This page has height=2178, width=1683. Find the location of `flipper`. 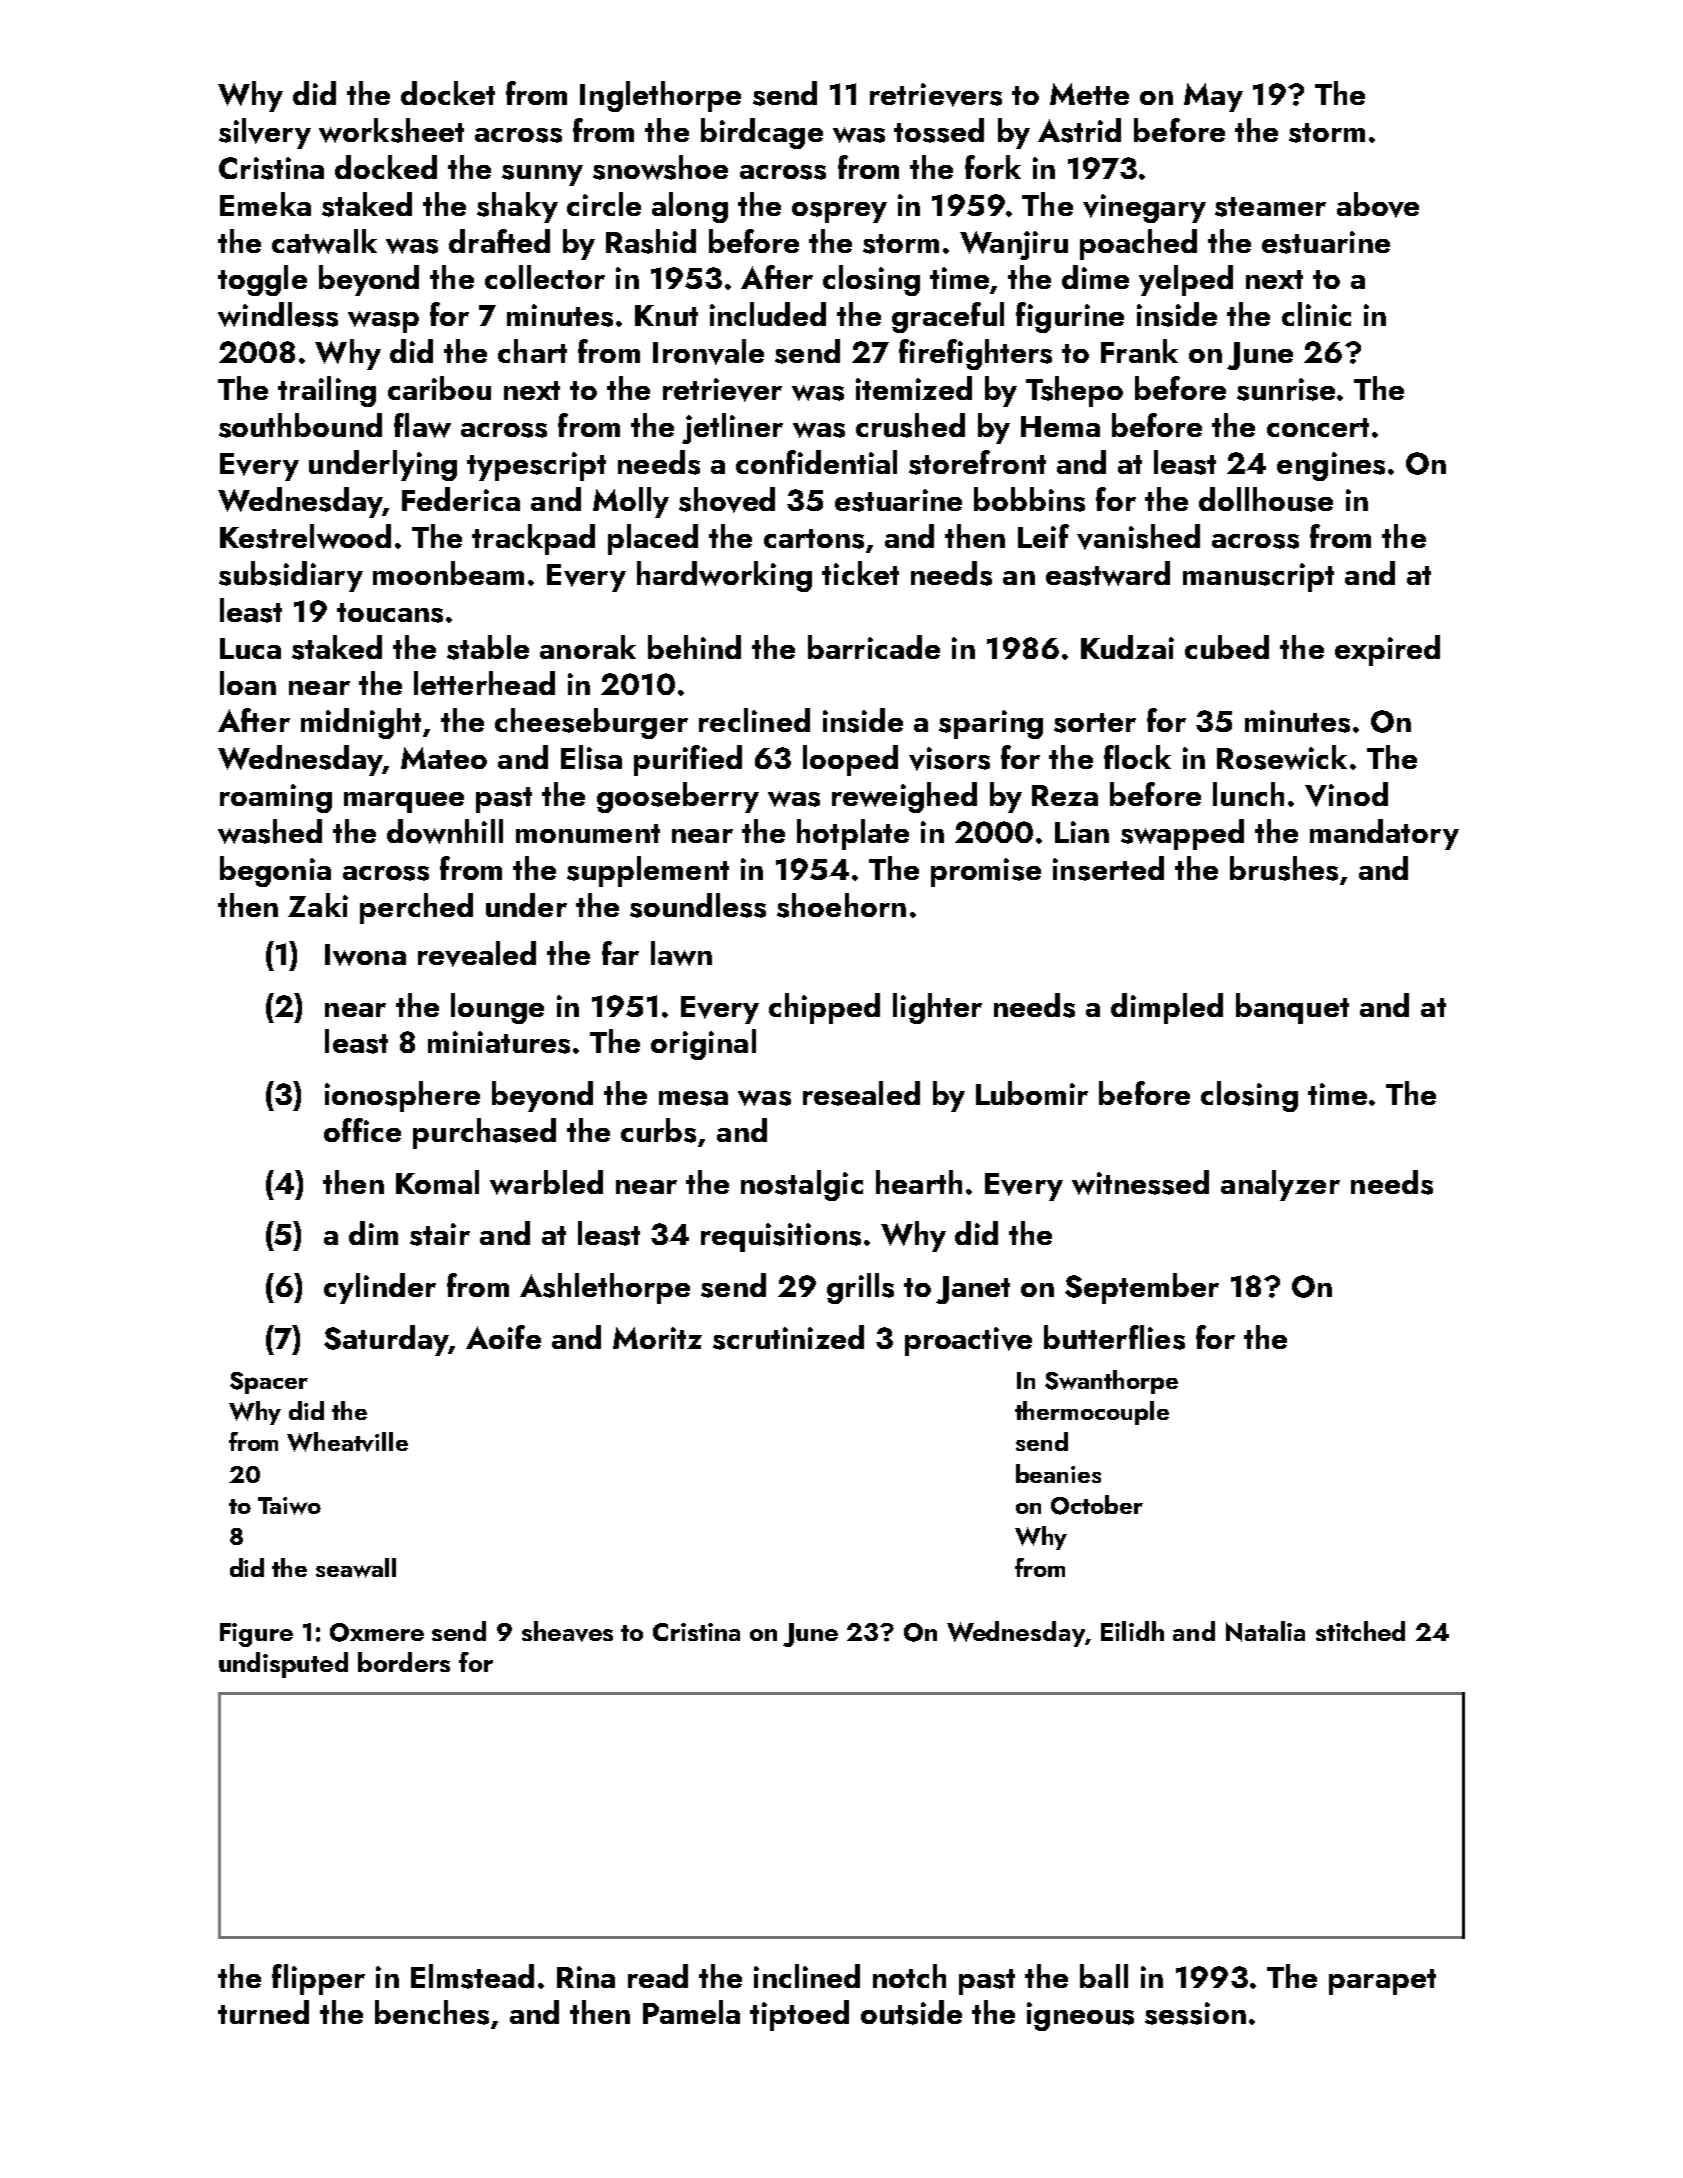

flipper is located at coordinates (318, 1979).
